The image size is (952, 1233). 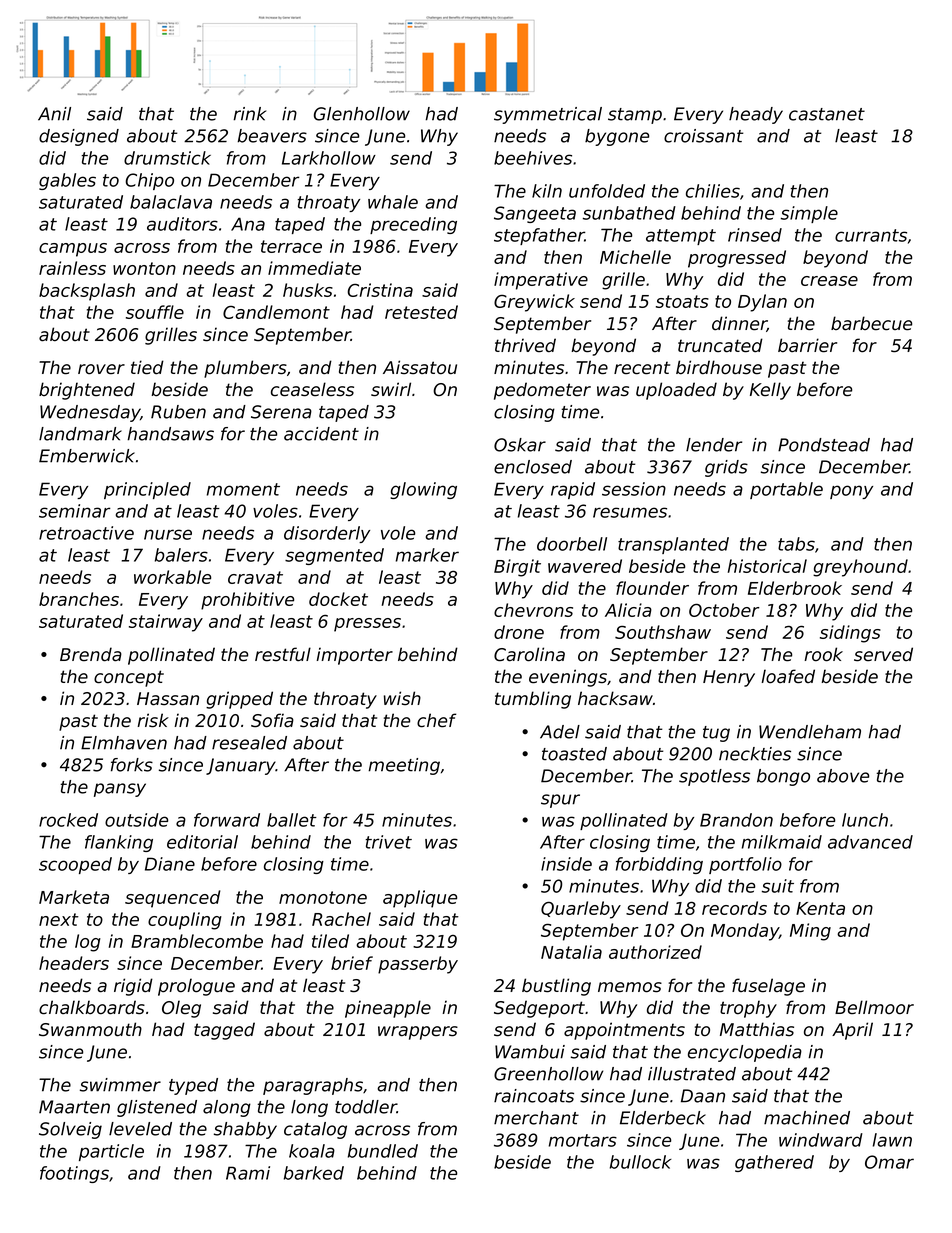 I want to click on heady, so click(x=756, y=115).
